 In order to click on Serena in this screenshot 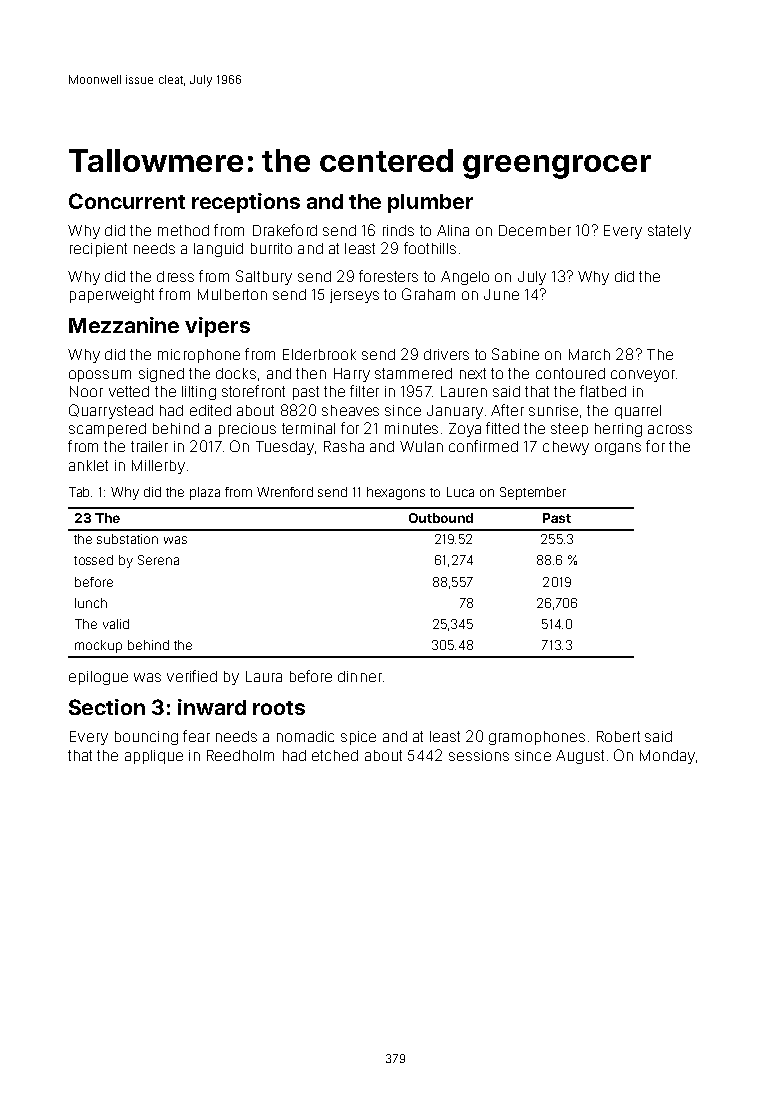, I will do `click(158, 560)`.
